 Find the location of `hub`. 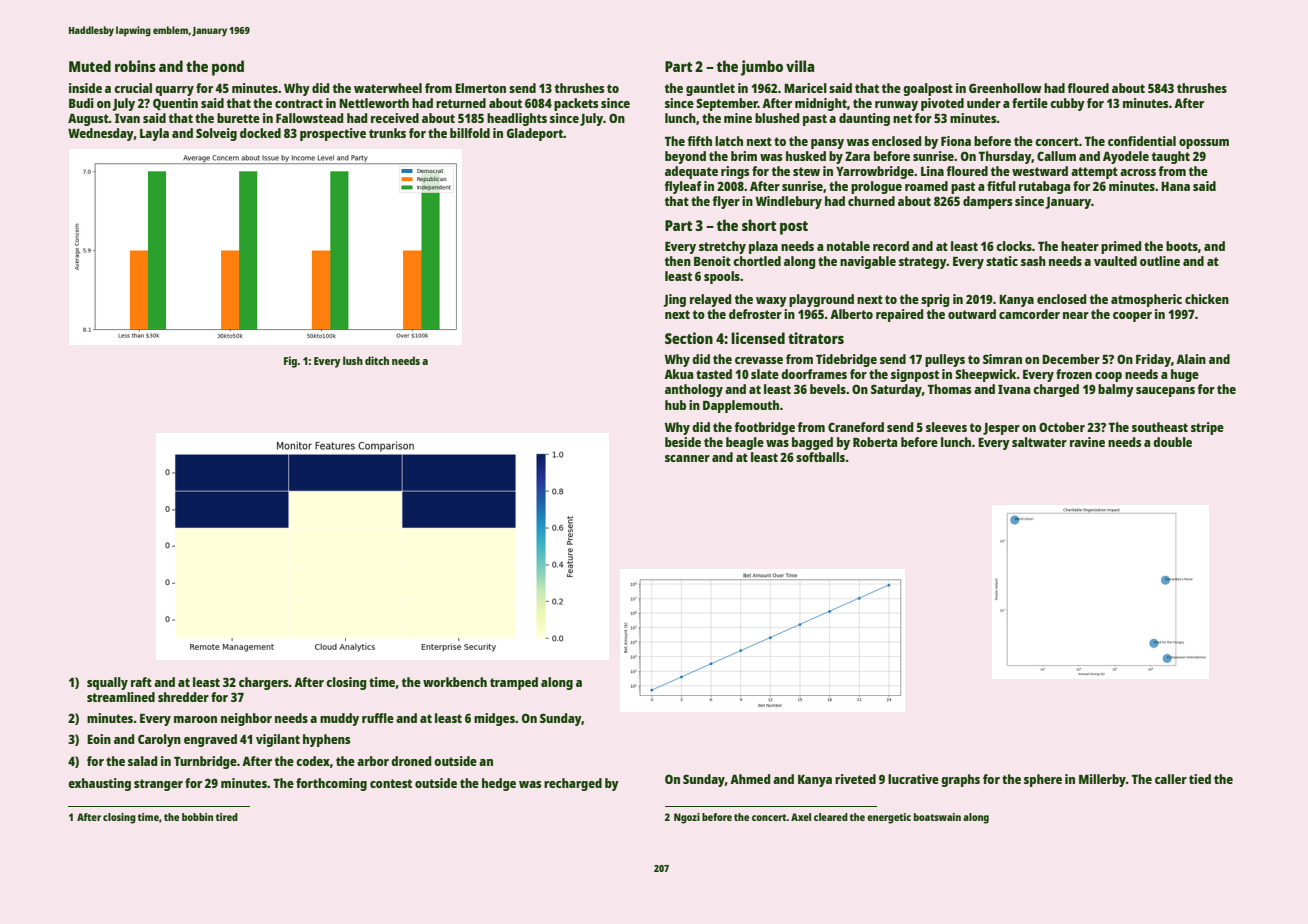

hub is located at coordinates (675, 405).
